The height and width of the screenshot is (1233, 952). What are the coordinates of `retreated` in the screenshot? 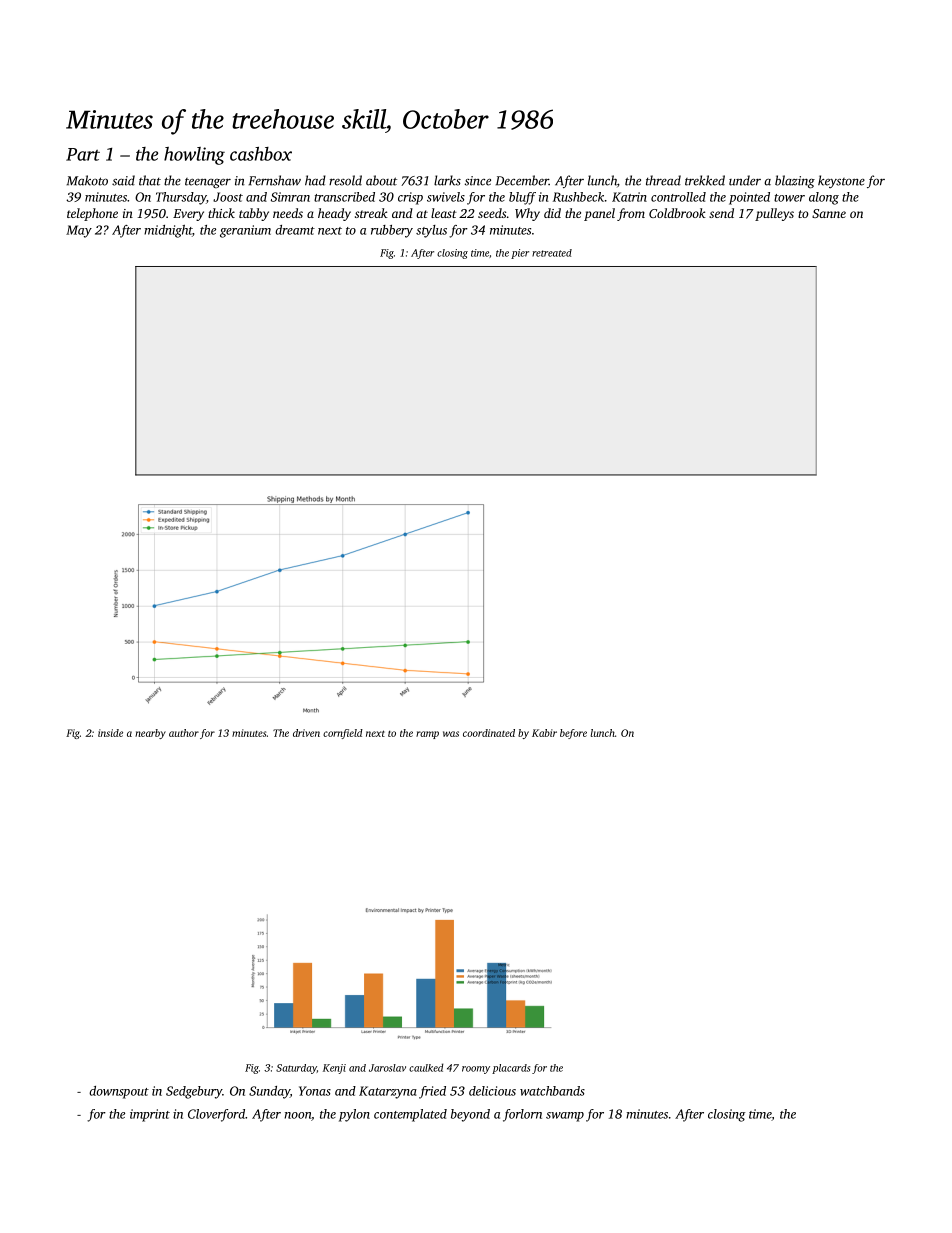 It's located at (552, 253).
